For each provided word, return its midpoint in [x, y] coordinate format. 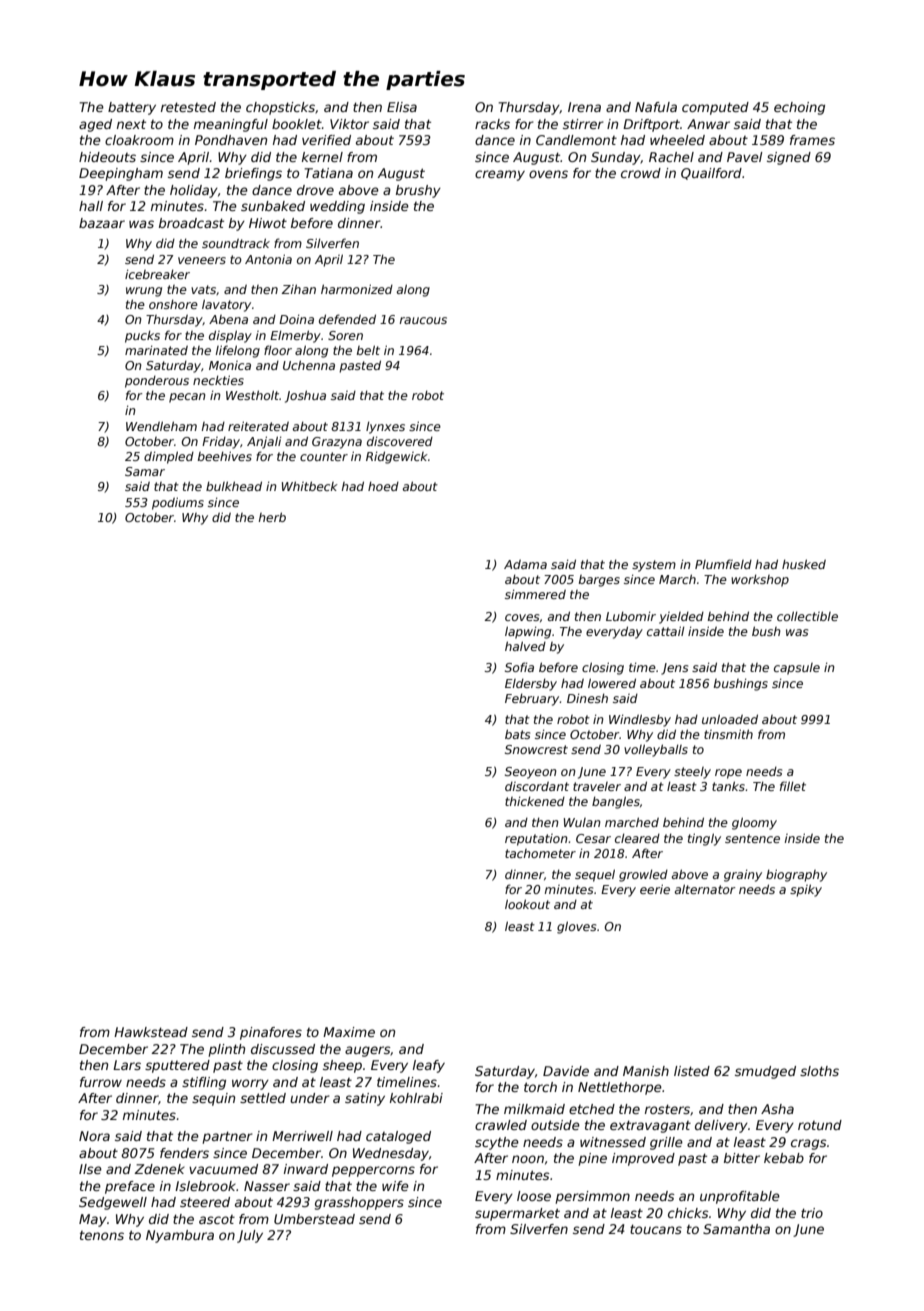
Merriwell [302, 1136]
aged [95, 125]
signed [789, 158]
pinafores [271, 1033]
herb [272, 517]
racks [492, 124]
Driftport [651, 125]
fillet [793, 786]
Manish [646, 1071]
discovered [400, 441]
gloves [576, 927]
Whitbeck [310, 486]
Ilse [90, 1169]
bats [517, 734]
